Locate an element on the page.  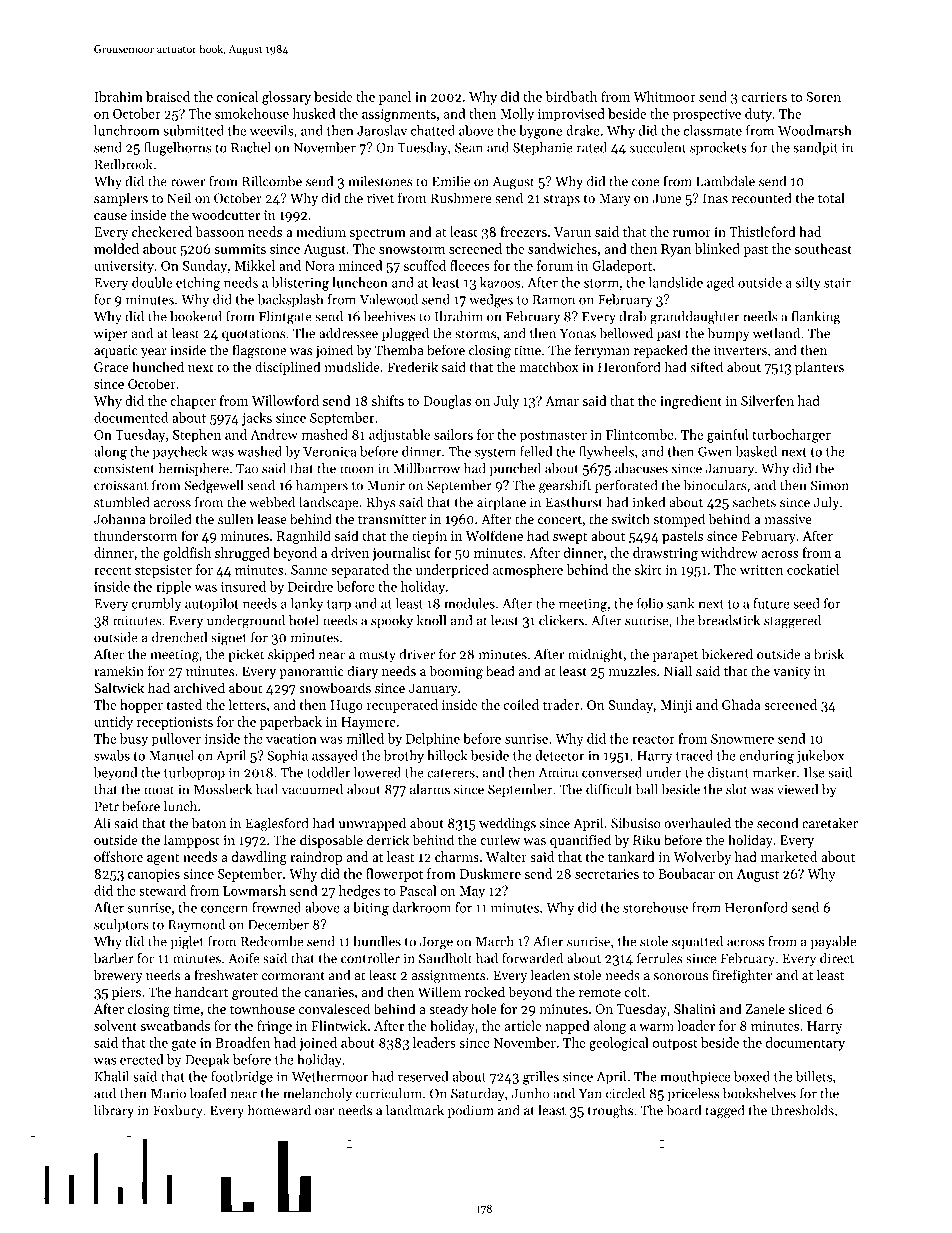
Simon is located at coordinates (830, 485).
